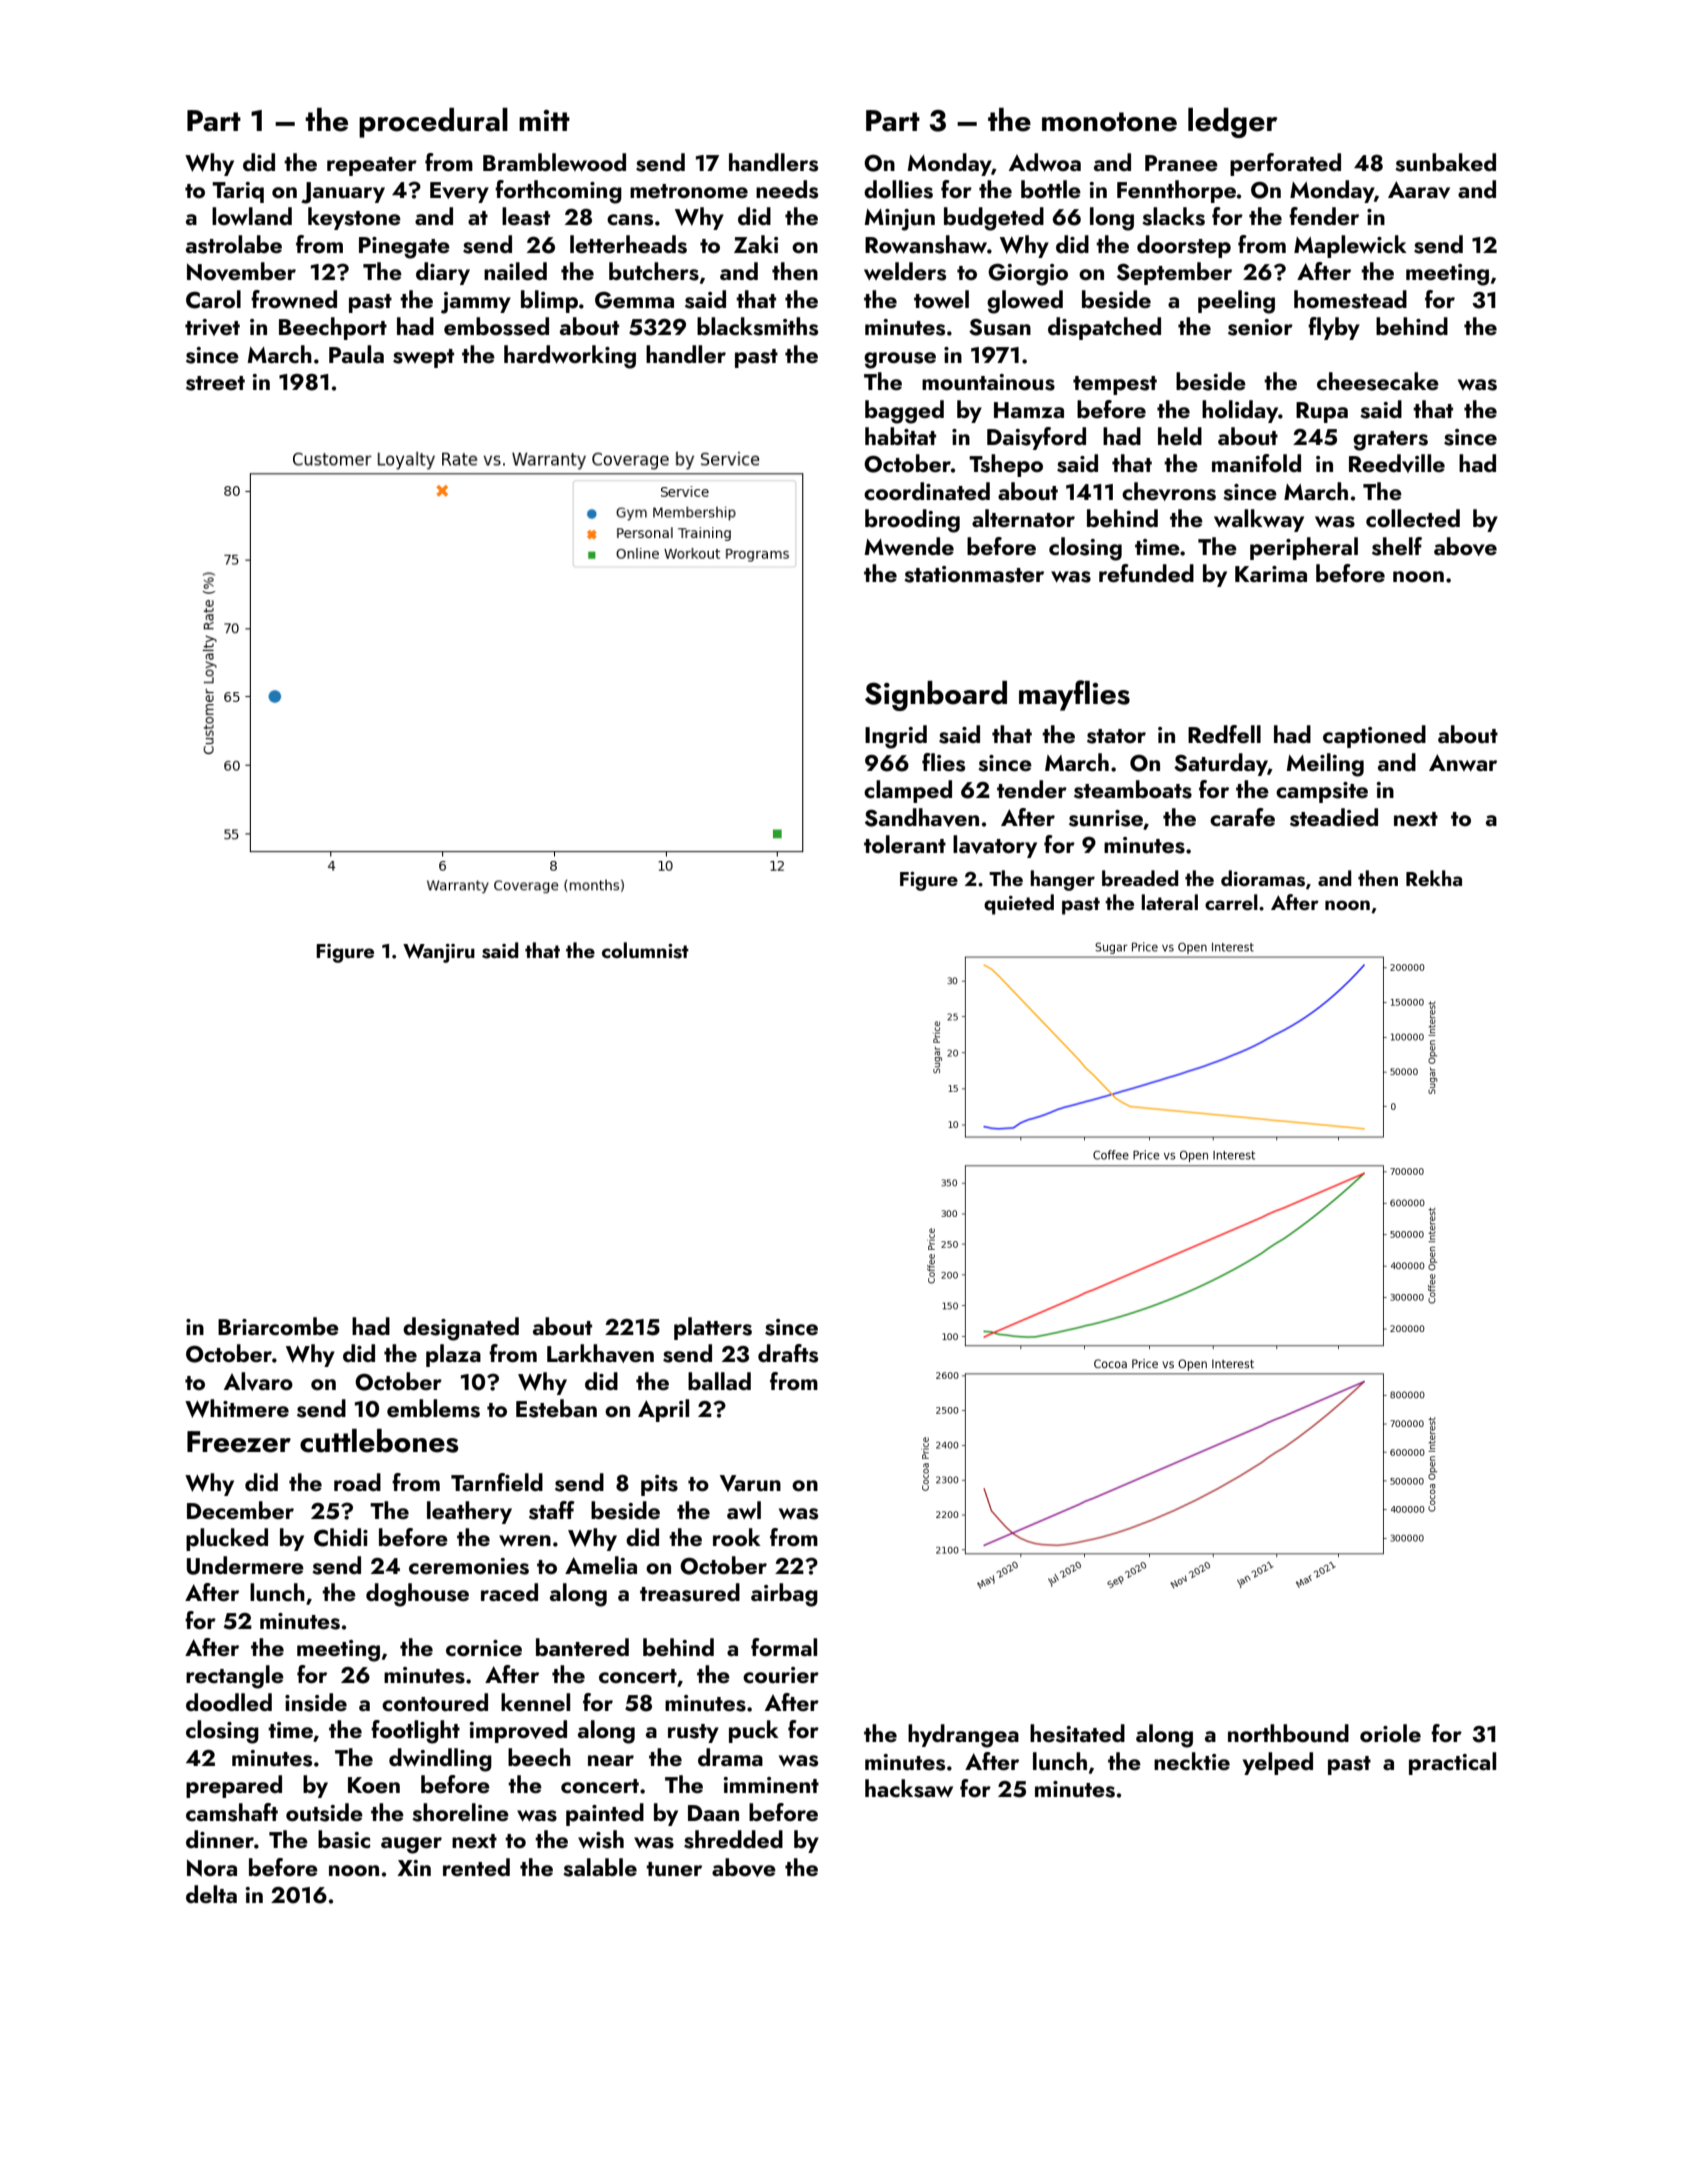  I want to click on monotone, so click(1109, 122).
